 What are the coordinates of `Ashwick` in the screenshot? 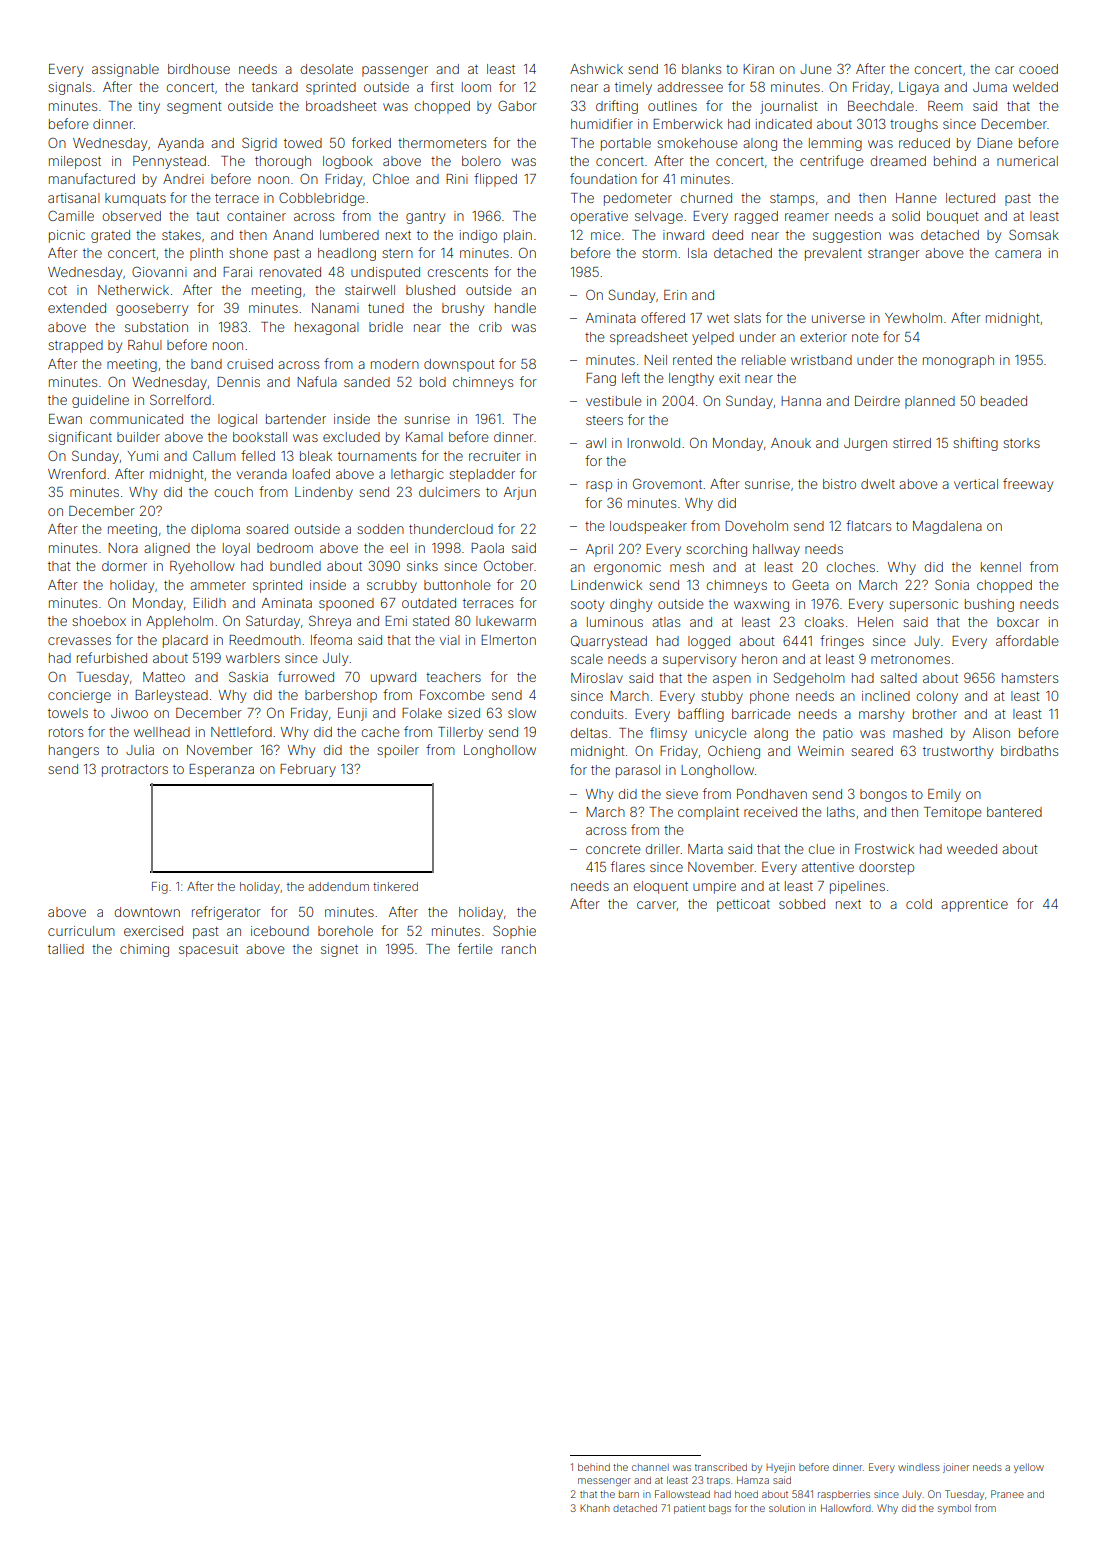 It's located at (596, 69).
